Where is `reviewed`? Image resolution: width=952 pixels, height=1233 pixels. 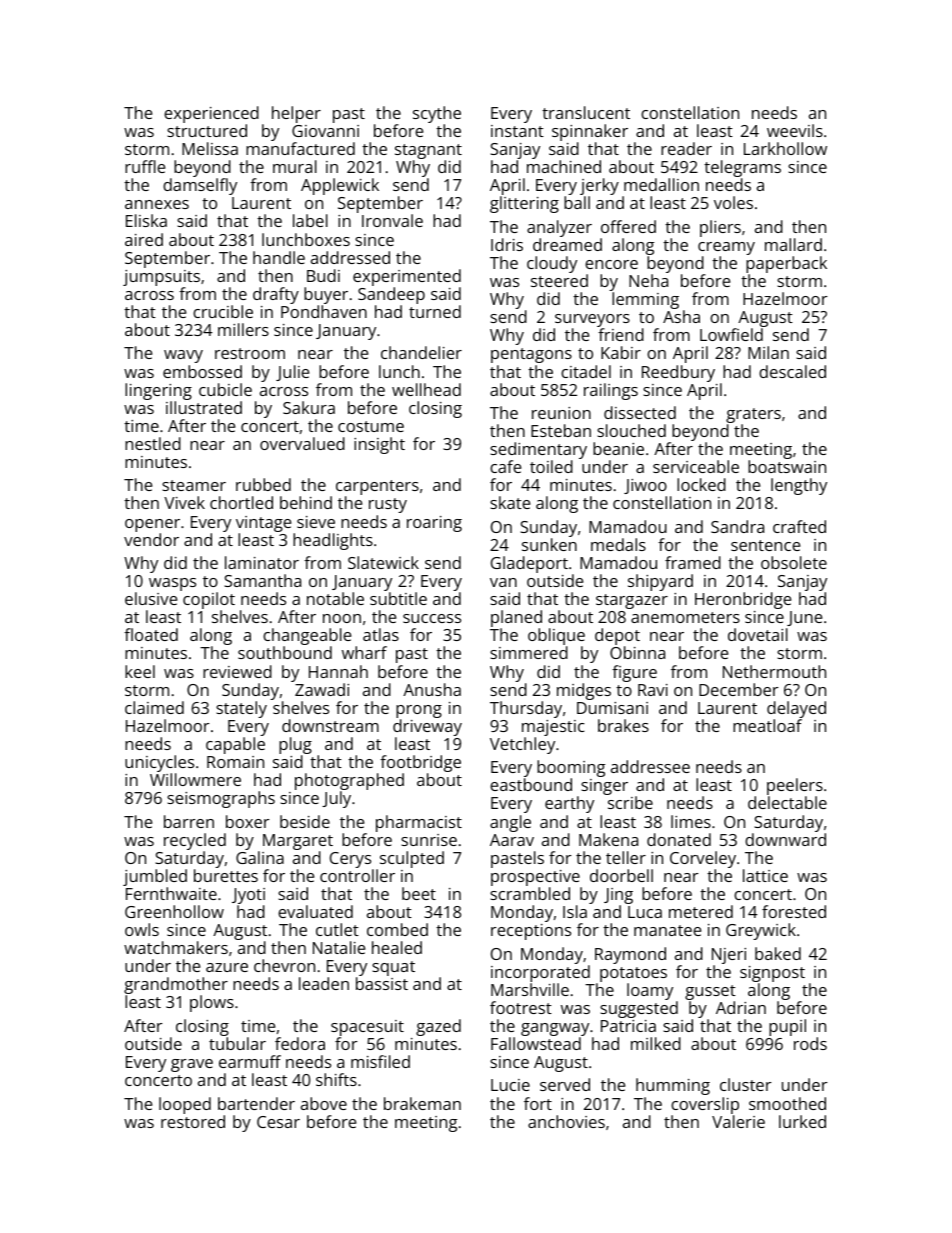
reviewed is located at coordinates (237, 671).
